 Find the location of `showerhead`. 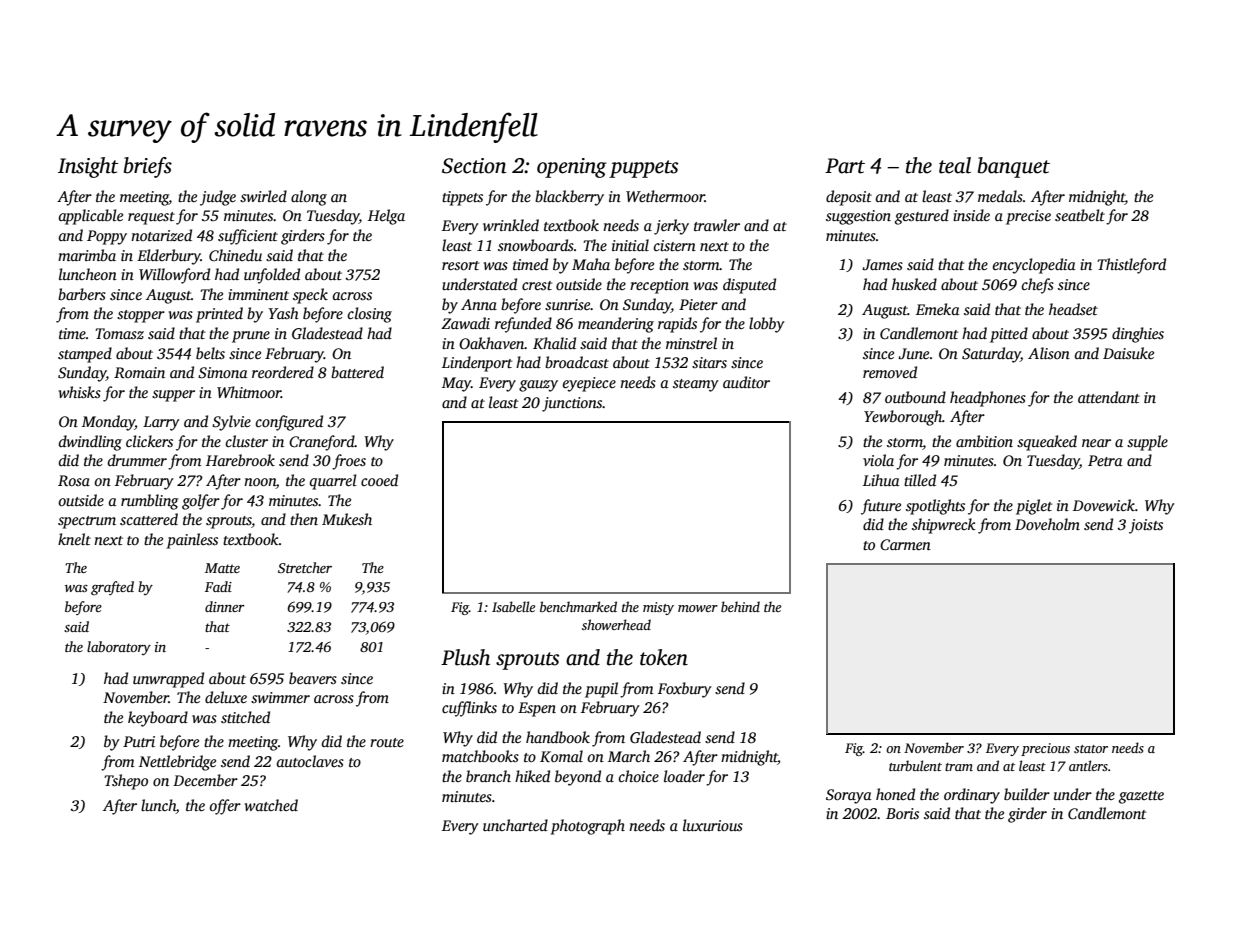

showerhead is located at coordinates (616, 624).
